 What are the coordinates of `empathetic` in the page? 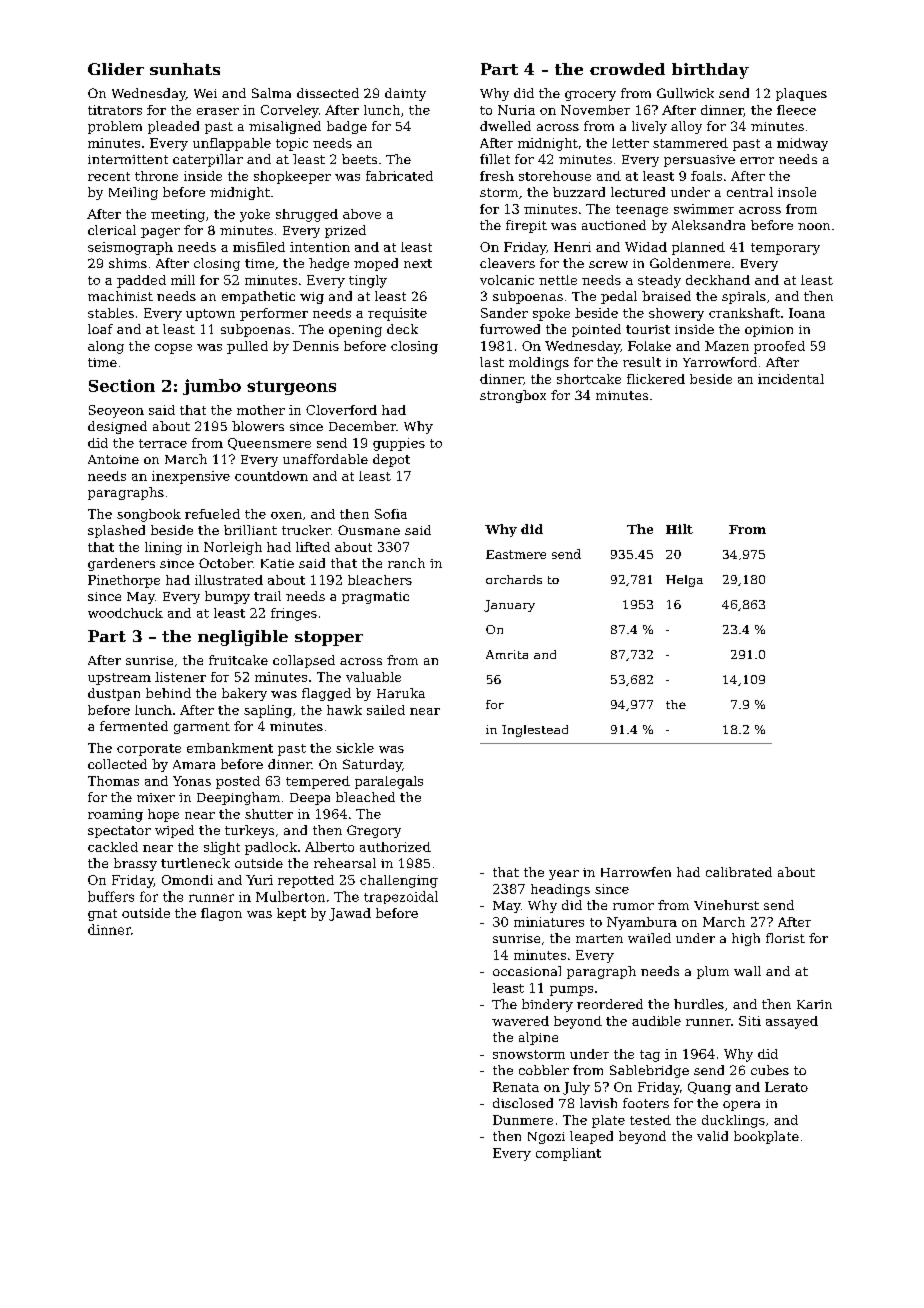 It's located at (258, 297).
